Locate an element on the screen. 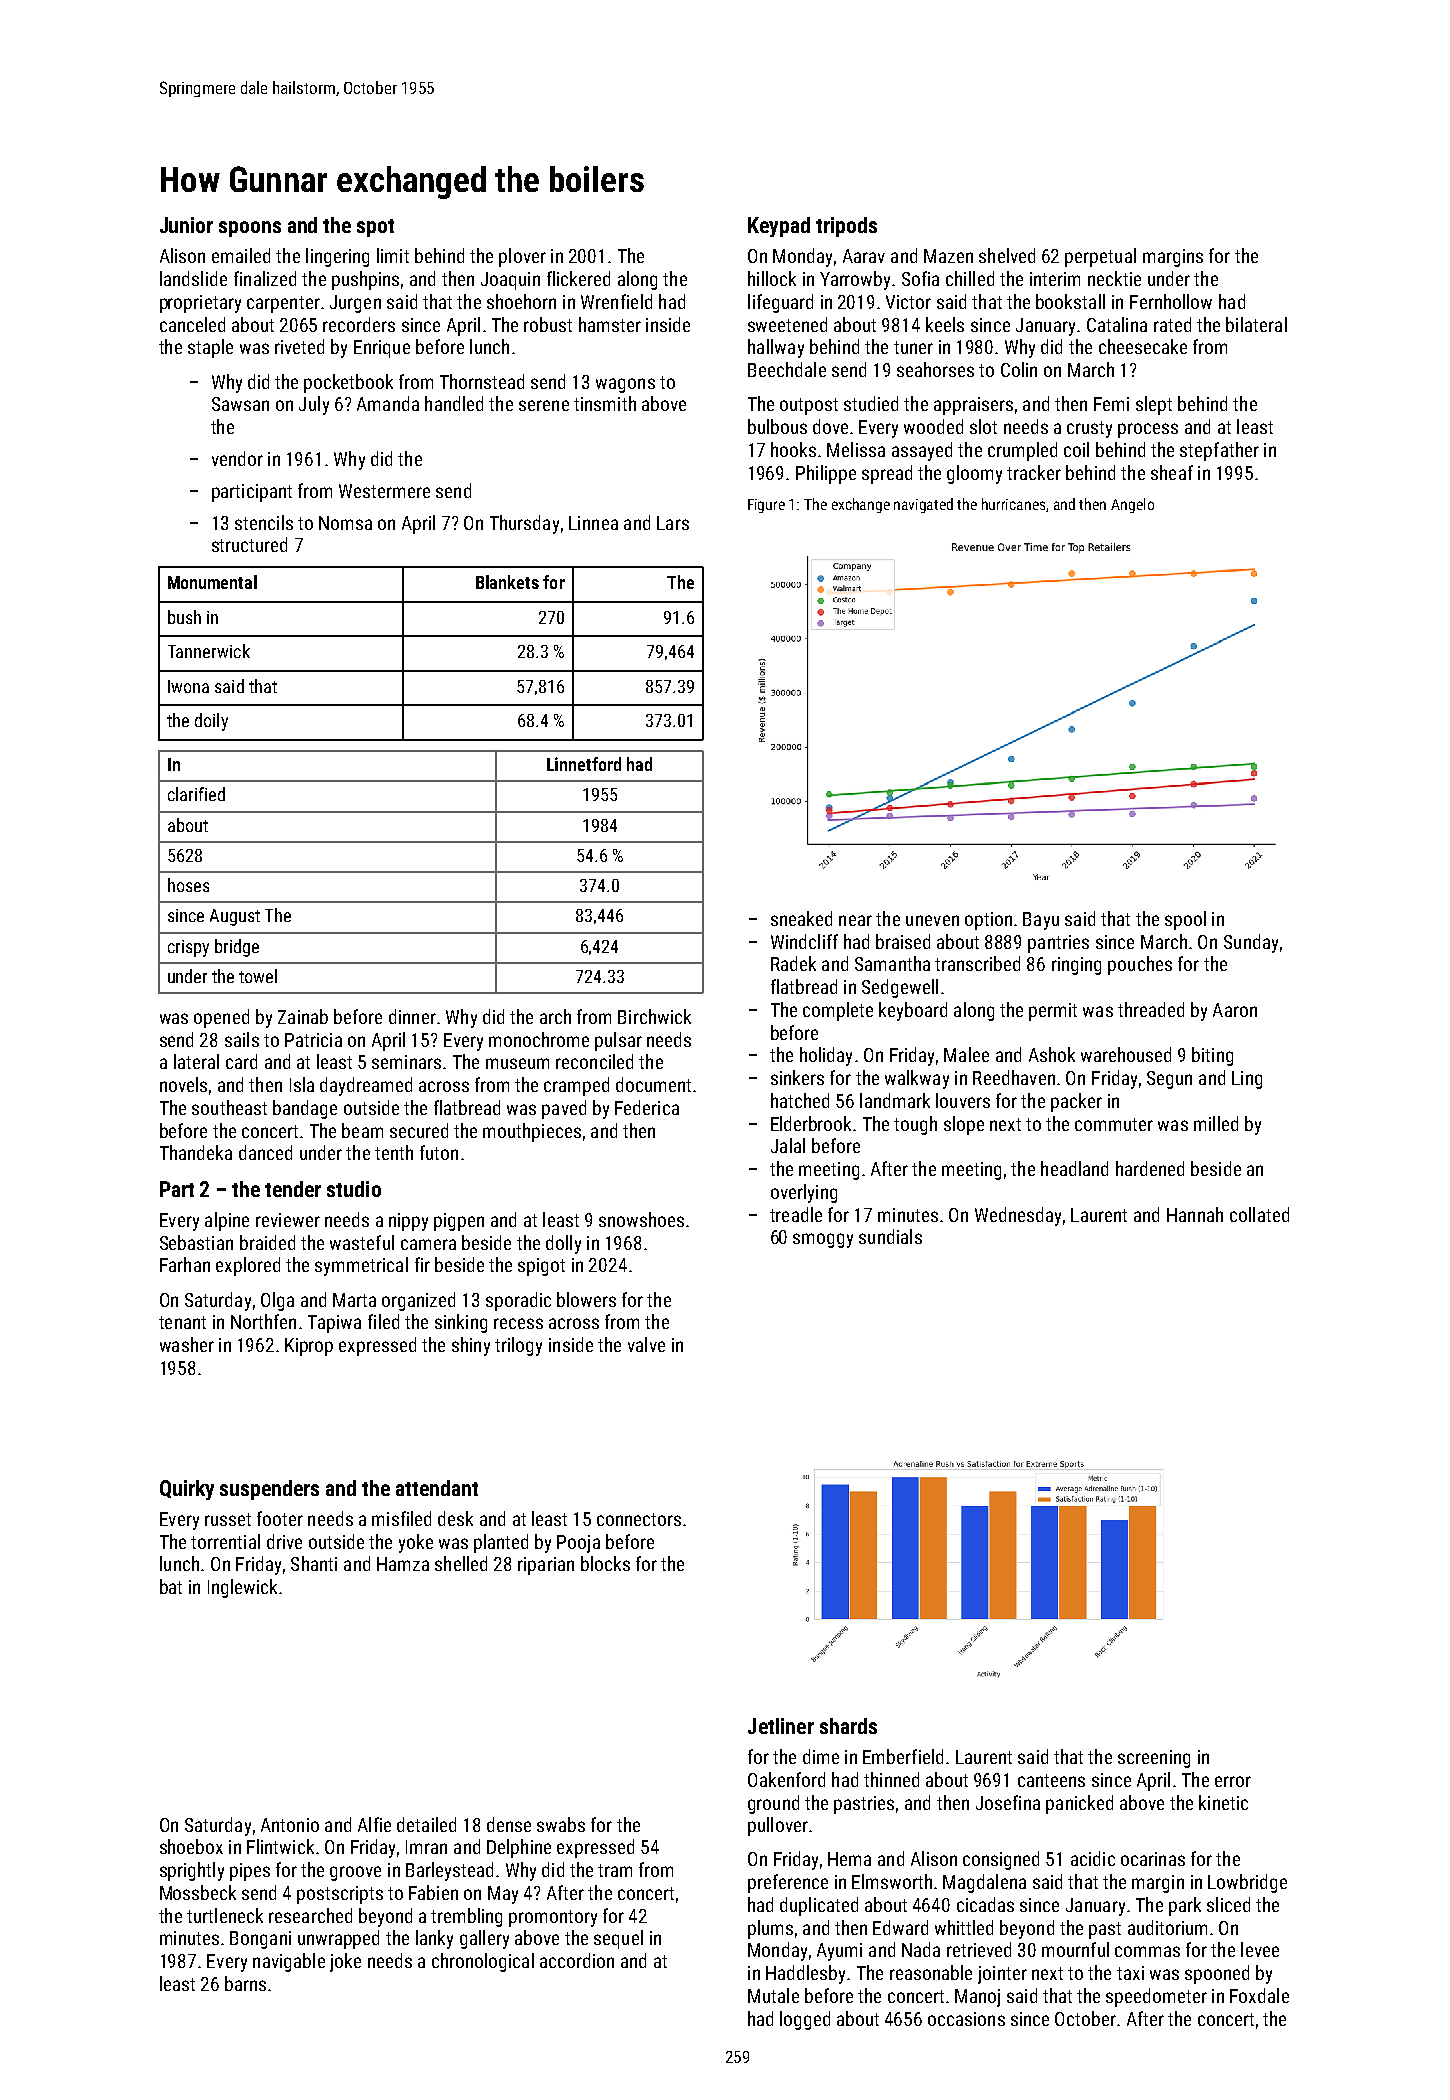 The width and height of the screenshot is (1450, 2100). shoebox is located at coordinates (191, 1846).
